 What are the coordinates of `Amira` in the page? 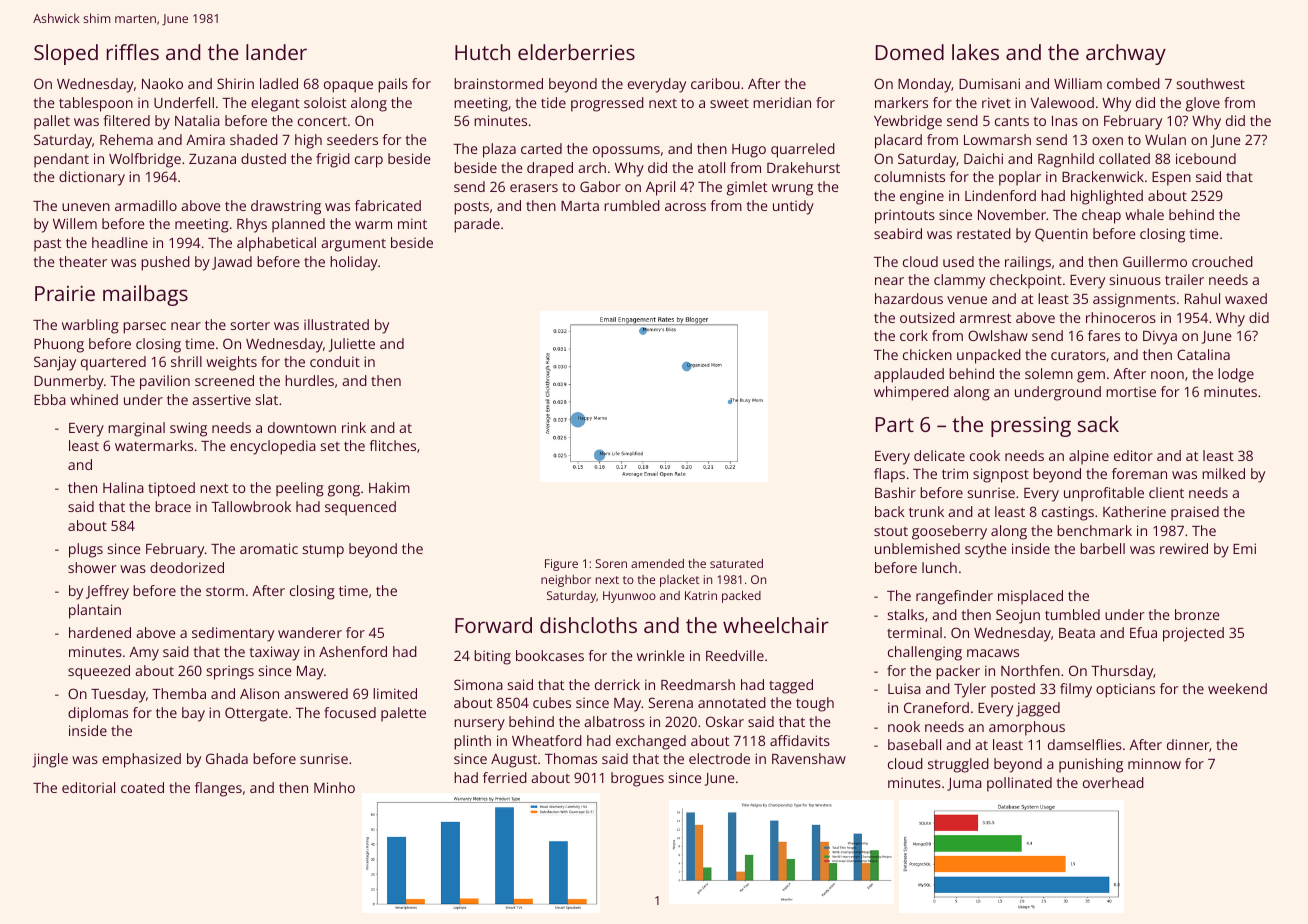 It's located at (205, 139).
